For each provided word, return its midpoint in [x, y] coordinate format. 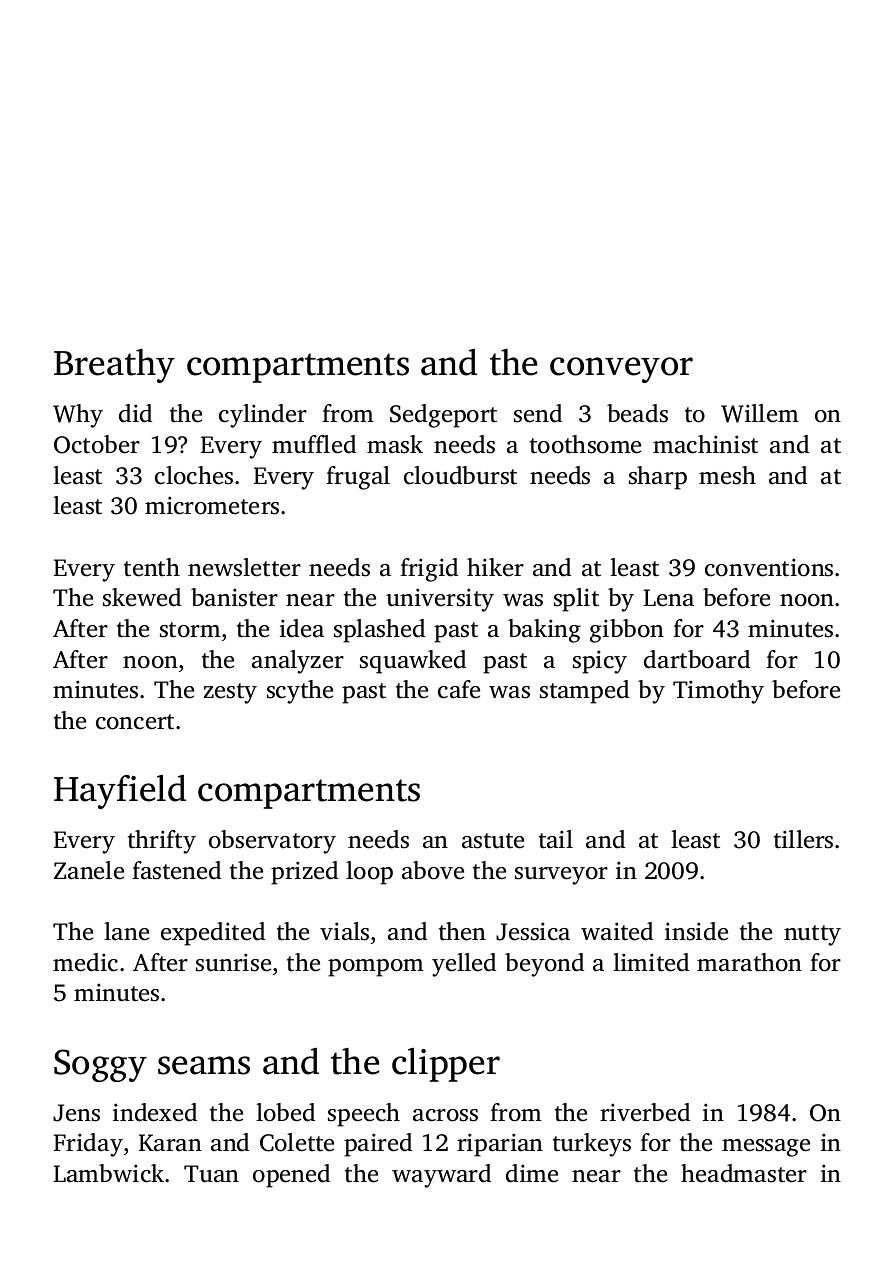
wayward [441, 1176]
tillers [803, 839]
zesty [230, 693]
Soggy [100, 1065]
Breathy [114, 366]
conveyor [621, 370]
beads [637, 413]
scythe [300, 692]
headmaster [744, 1173]
